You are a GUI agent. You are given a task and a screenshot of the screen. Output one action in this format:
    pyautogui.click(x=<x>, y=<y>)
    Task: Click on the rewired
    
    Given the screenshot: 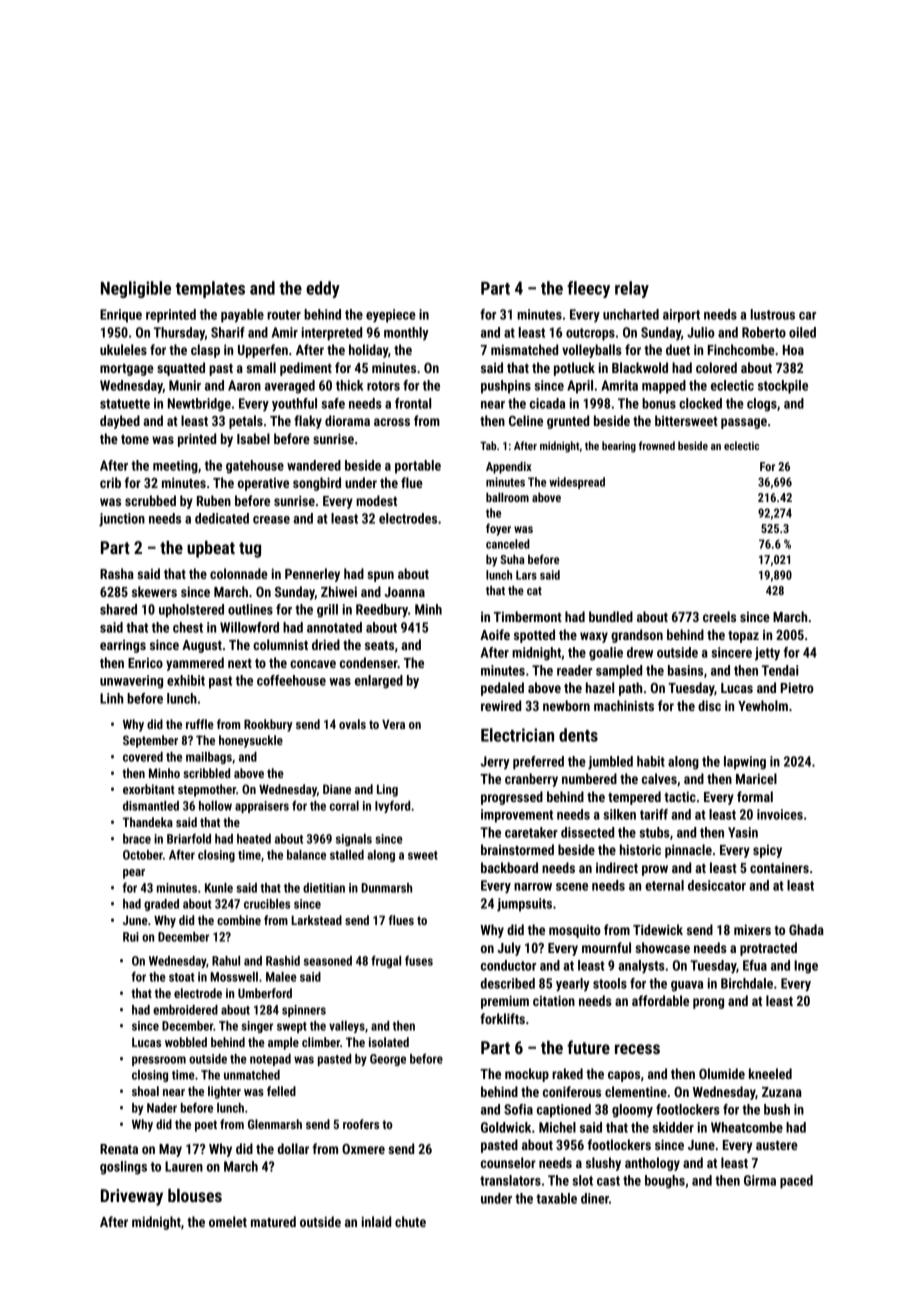 What is the action you would take?
    pyautogui.click(x=501, y=705)
